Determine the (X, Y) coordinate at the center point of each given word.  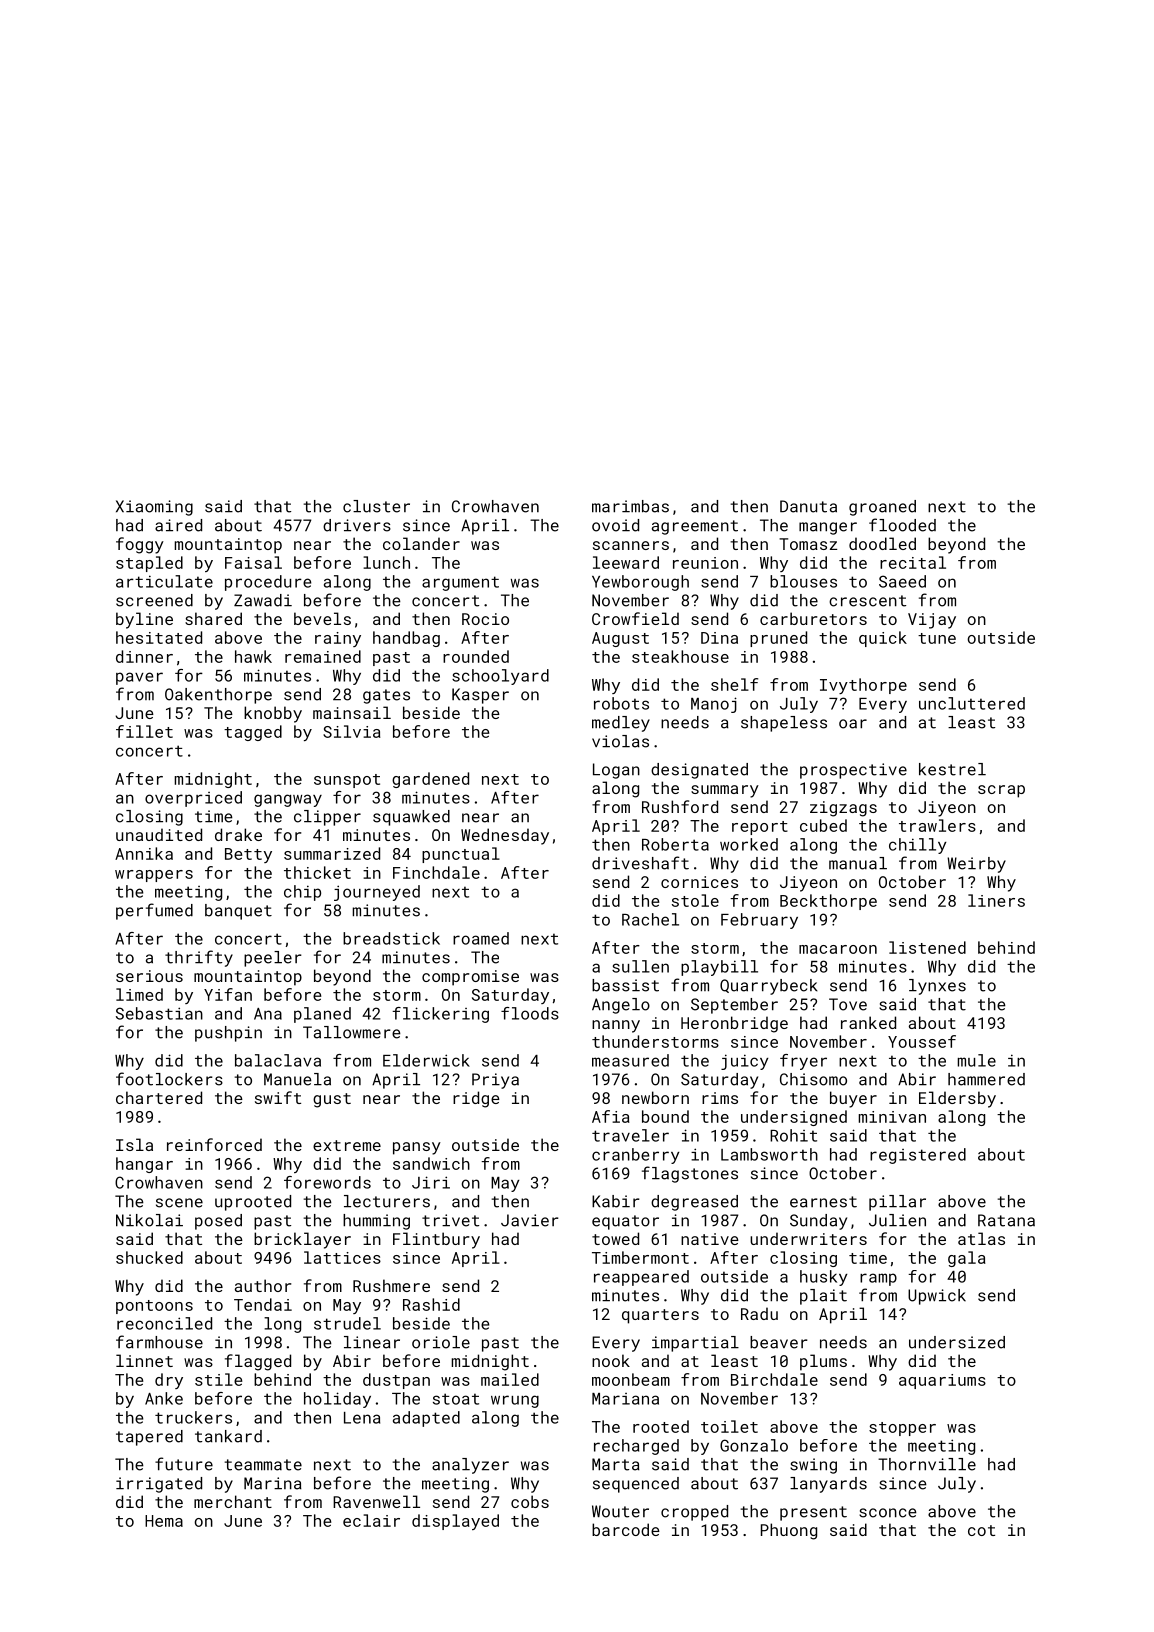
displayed (455, 1522)
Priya (495, 1081)
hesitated (159, 637)
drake (238, 834)
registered (918, 1156)
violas (620, 741)
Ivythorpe (863, 686)
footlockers (169, 1079)
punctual (461, 855)
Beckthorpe (828, 902)
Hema (164, 1521)
